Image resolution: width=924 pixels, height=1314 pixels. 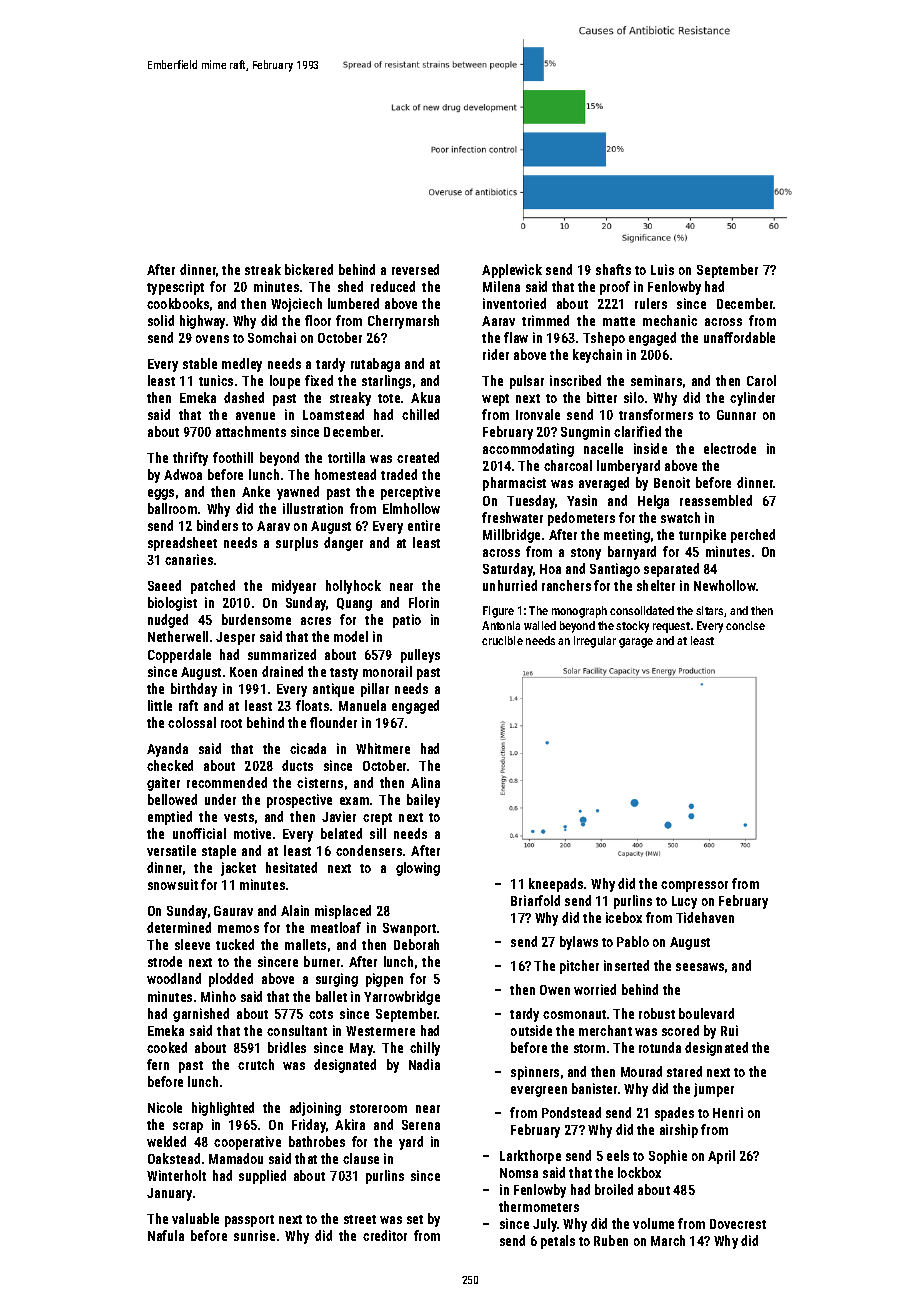 What do you see at coordinates (175, 288) in the screenshot?
I see `typescript` at bounding box center [175, 288].
